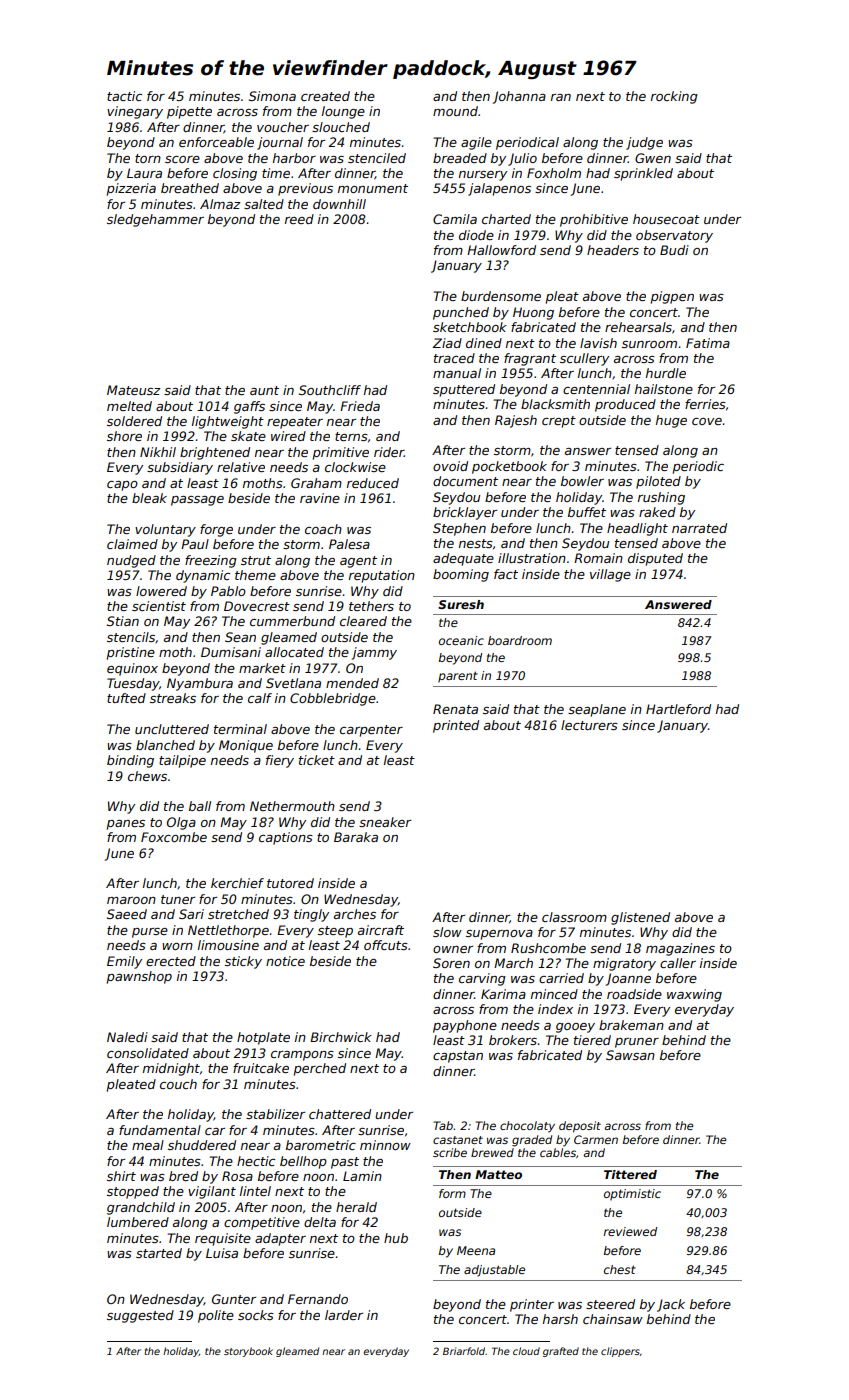 The height and width of the document is (1400, 849). I want to click on Baraka, so click(356, 837).
